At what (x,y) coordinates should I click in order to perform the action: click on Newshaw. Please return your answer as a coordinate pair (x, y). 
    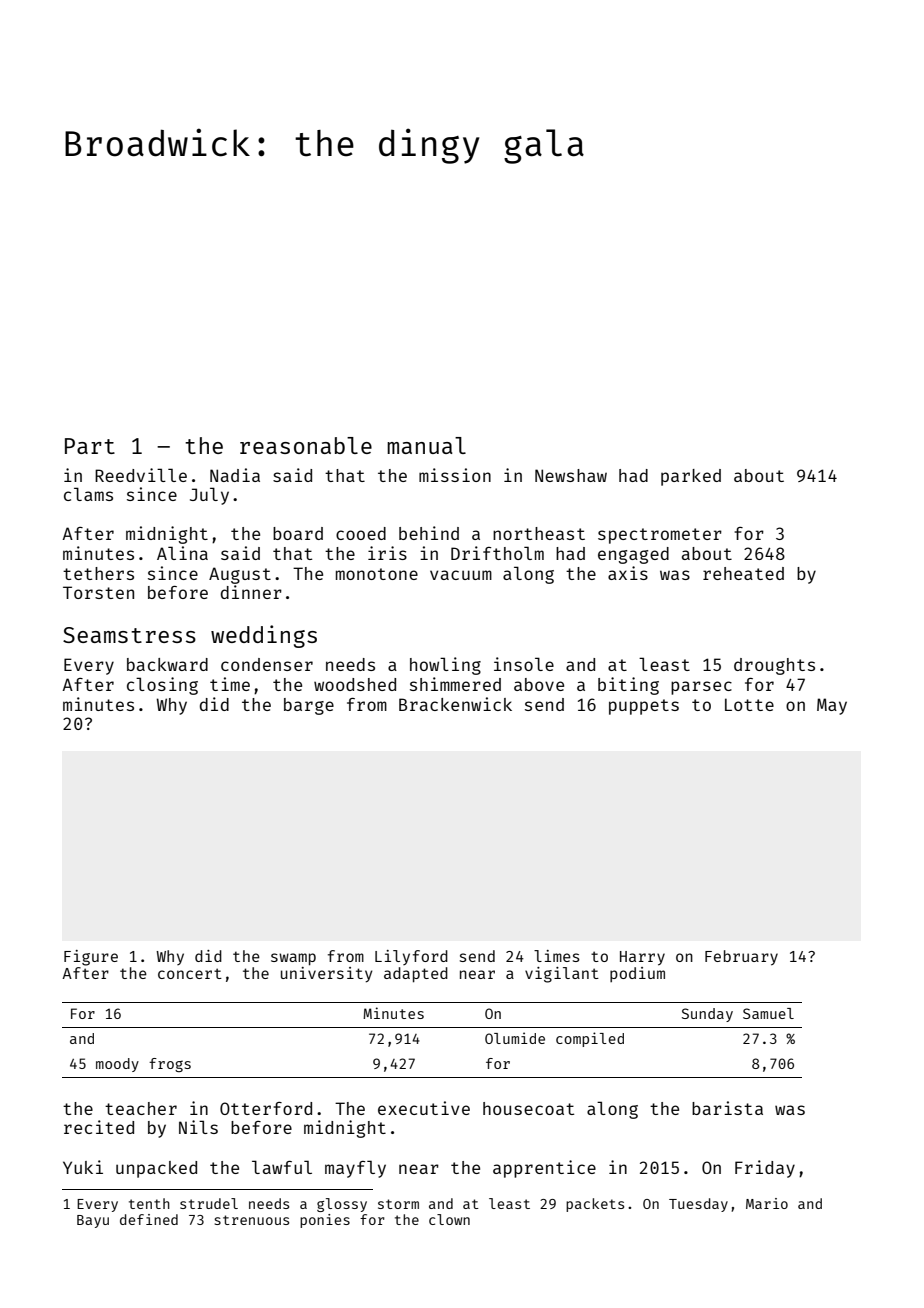
    Looking at the image, I should click on (571, 475).
